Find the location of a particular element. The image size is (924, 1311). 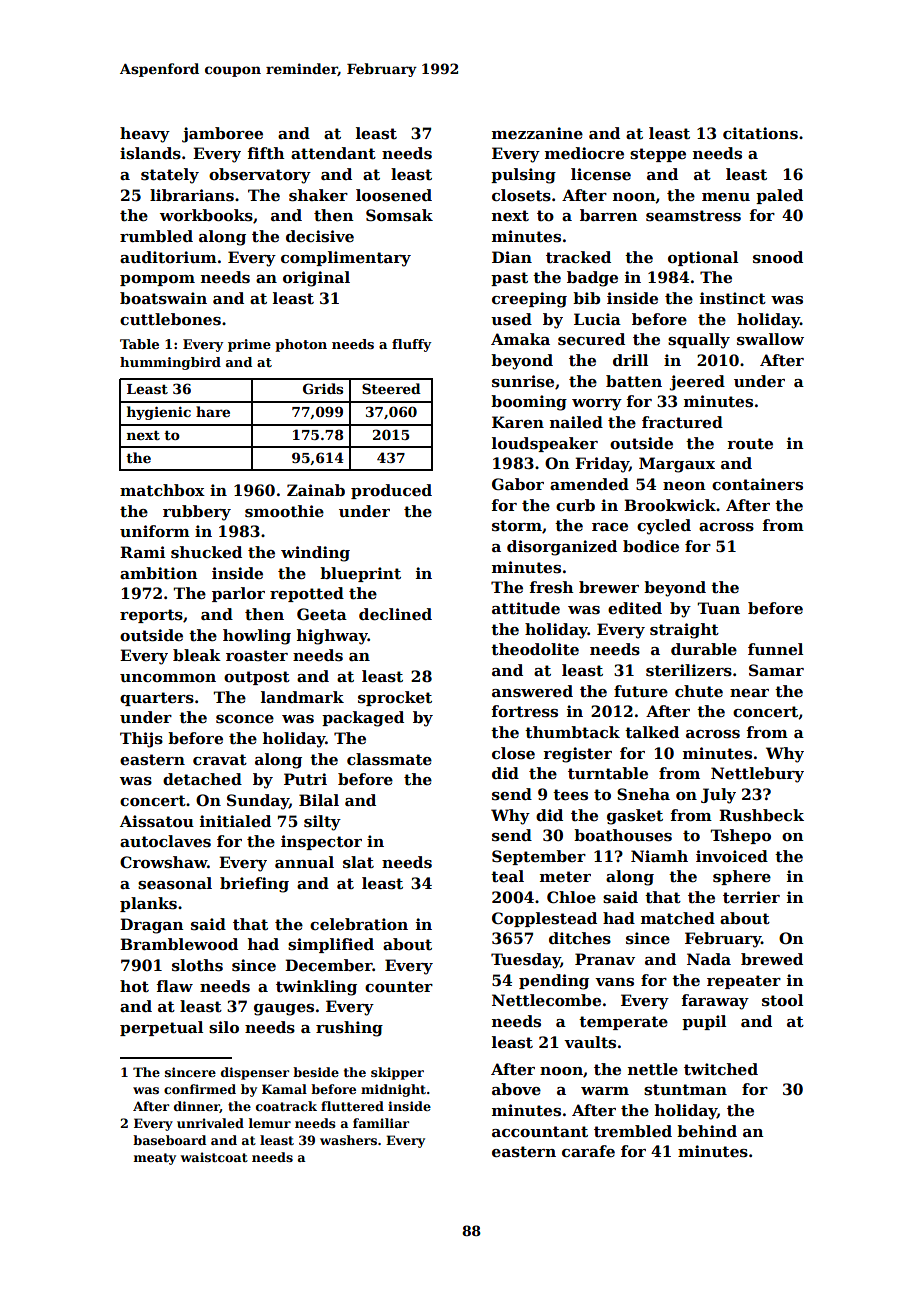

fortress is located at coordinates (524, 711).
